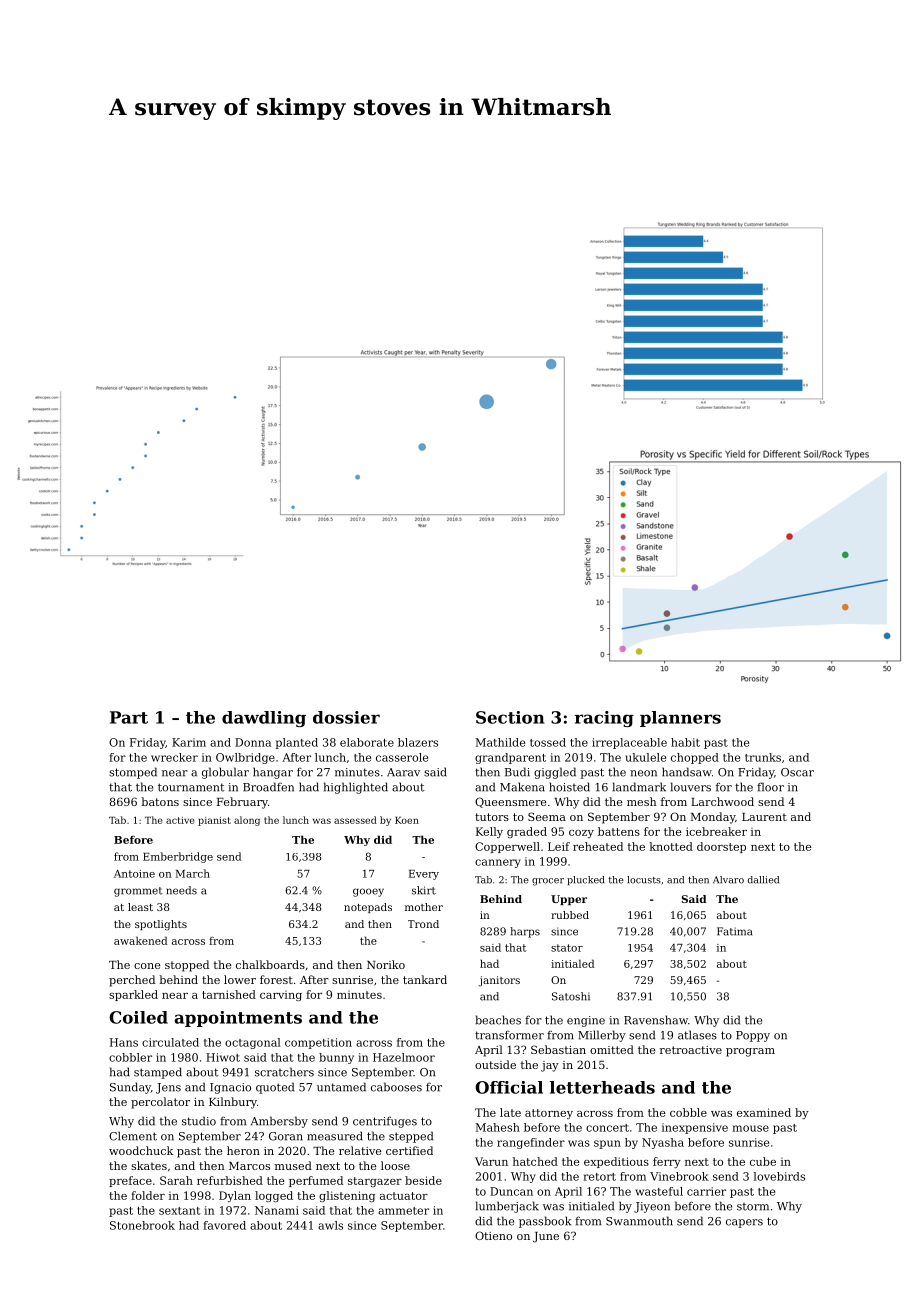 This screenshot has height=1308, width=924. What do you see at coordinates (493, 1235) in the screenshot?
I see `Otieno` at bounding box center [493, 1235].
